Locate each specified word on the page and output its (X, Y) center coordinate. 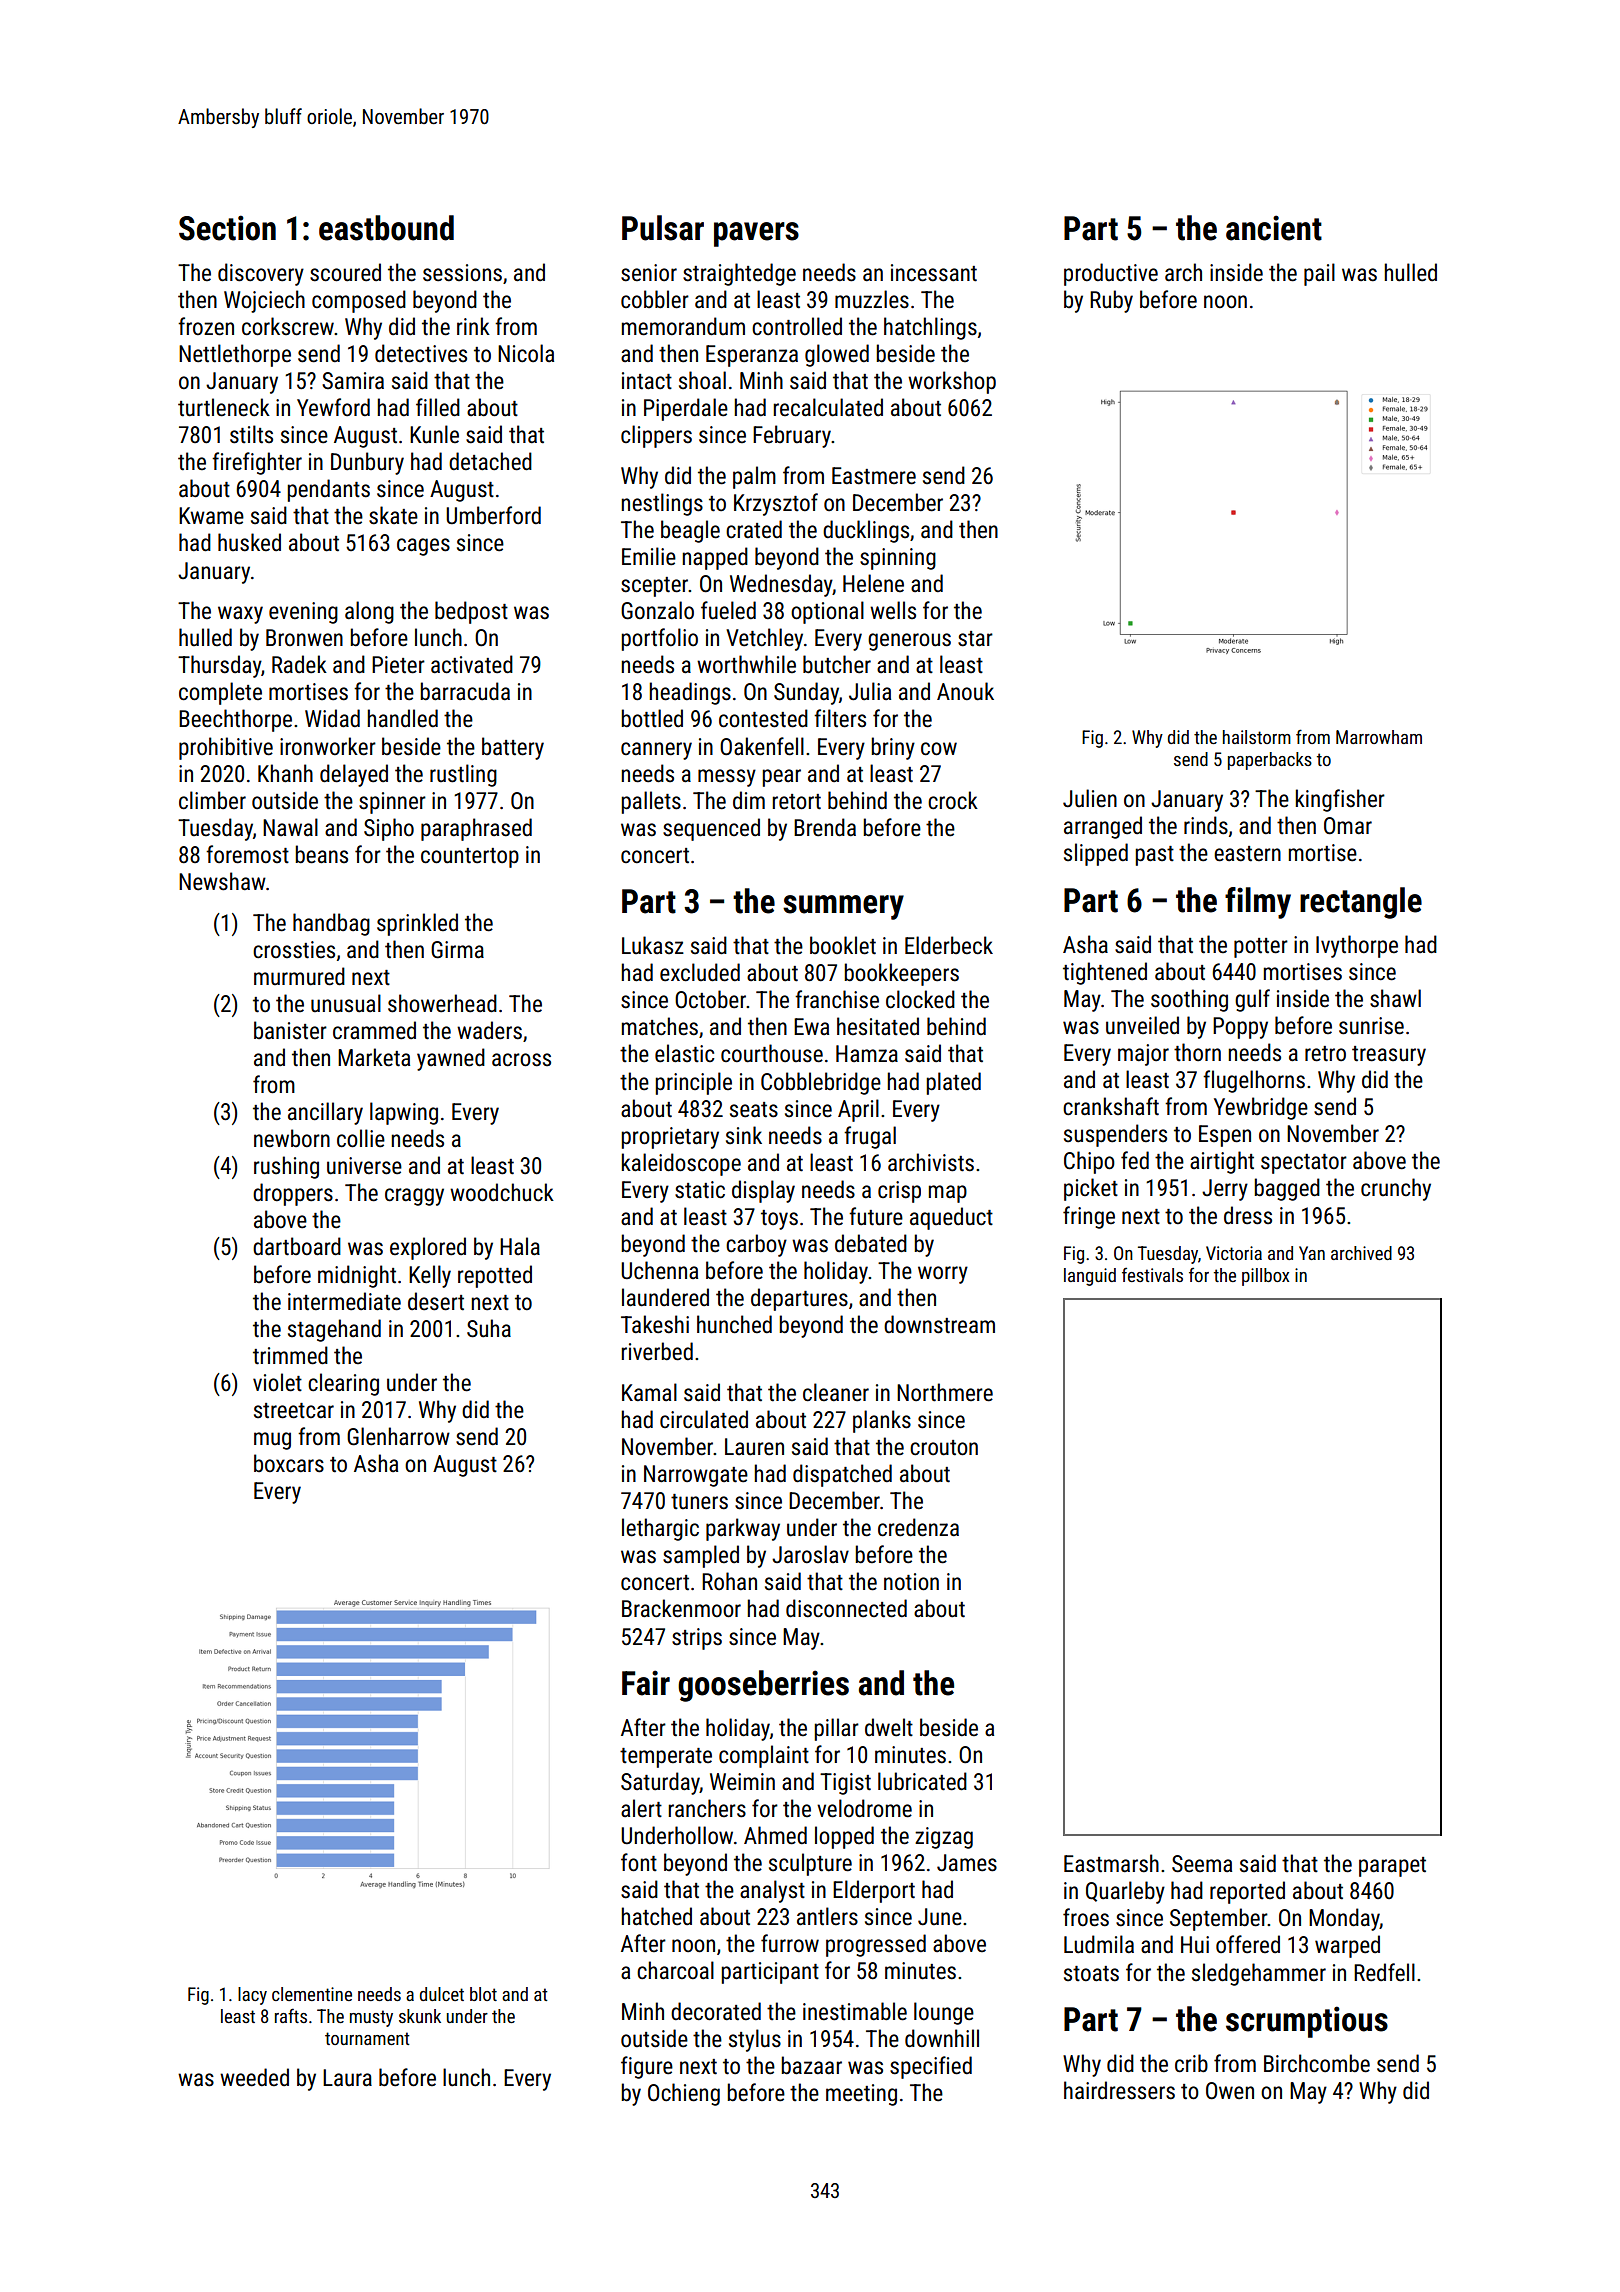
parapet (1392, 1867)
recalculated (828, 407)
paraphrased (476, 829)
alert (641, 1808)
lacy (252, 1996)
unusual (346, 1003)
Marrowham (1379, 737)
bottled (652, 718)
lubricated (922, 1781)
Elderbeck (949, 945)
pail (1319, 274)
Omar (1348, 826)
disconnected (846, 1608)
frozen (206, 326)
